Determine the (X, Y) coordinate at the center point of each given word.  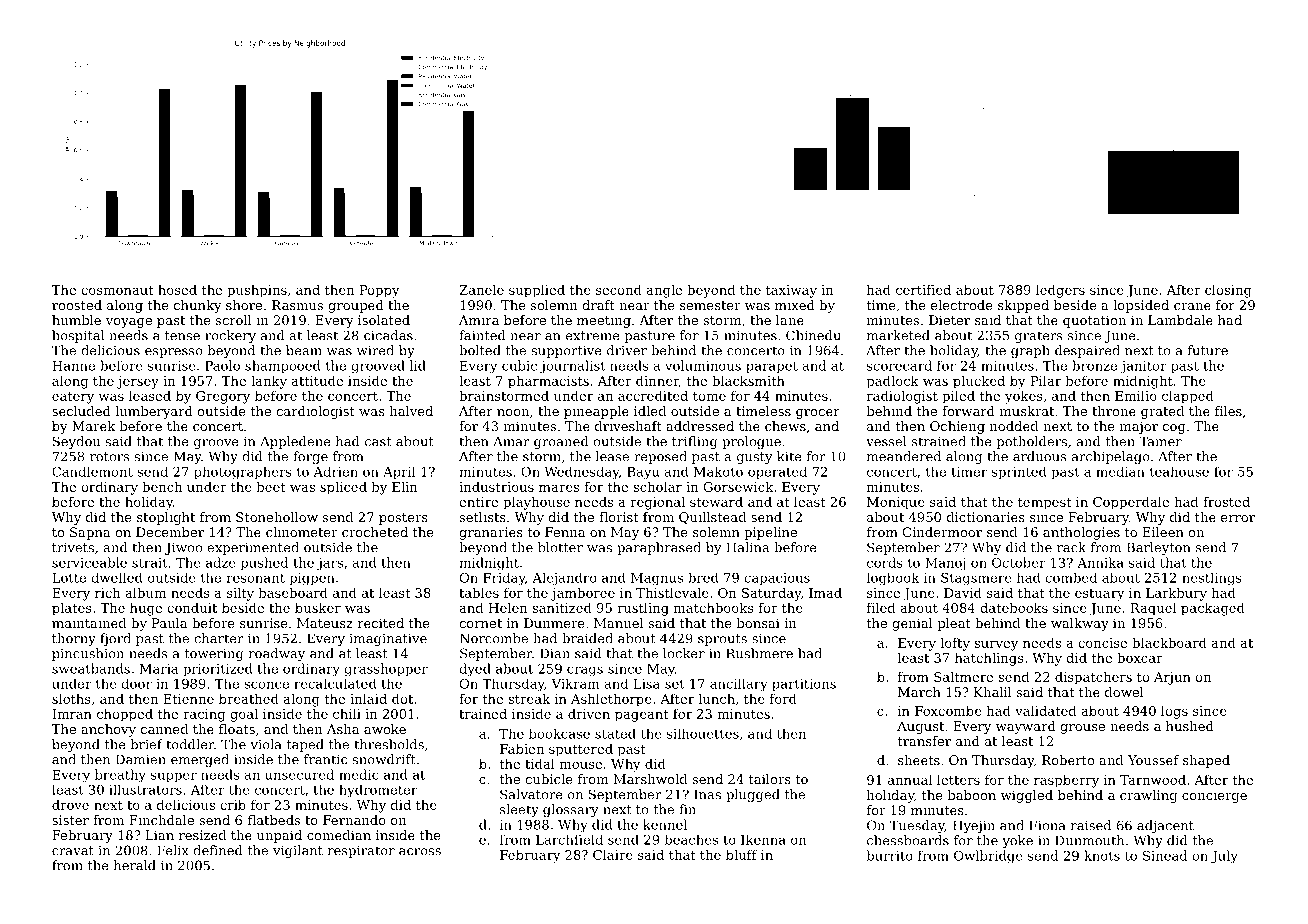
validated (1045, 711)
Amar (511, 442)
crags (585, 671)
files (1228, 411)
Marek (93, 426)
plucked (979, 382)
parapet (772, 367)
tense (182, 336)
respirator (361, 851)
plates (72, 609)
